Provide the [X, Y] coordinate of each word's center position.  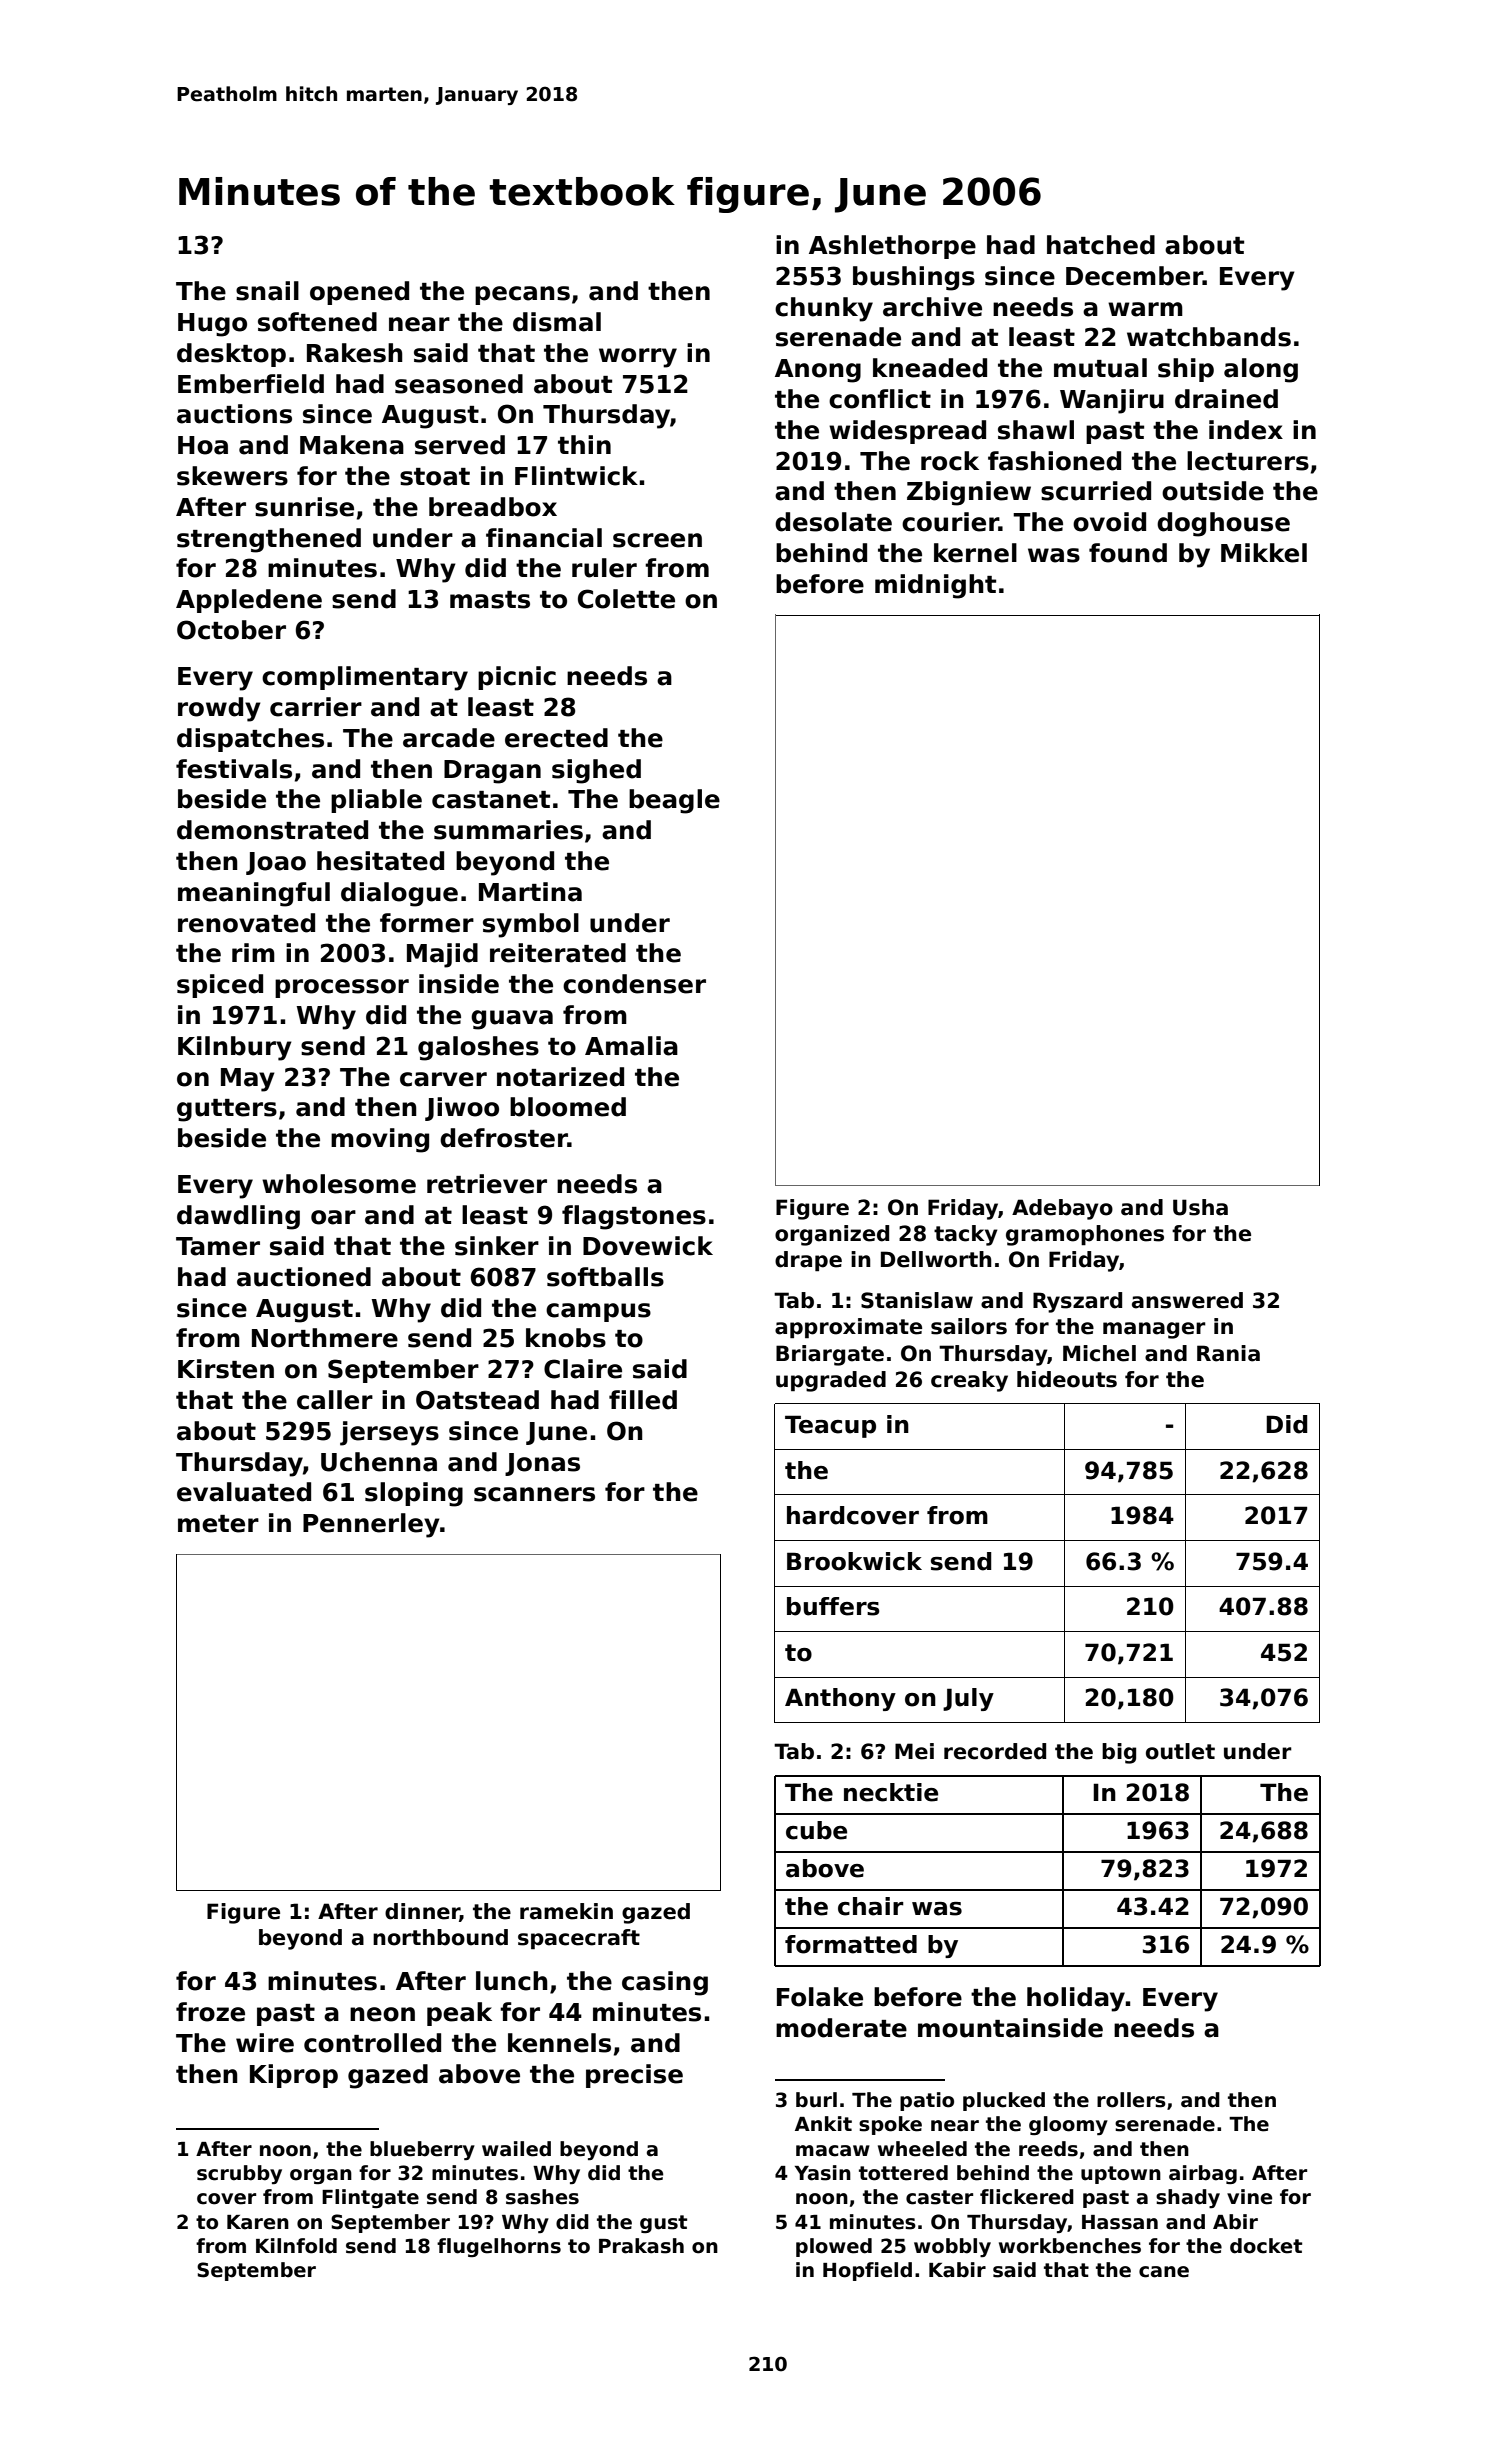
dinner [422, 1912]
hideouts [1067, 1379]
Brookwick [854, 1561]
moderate [841, 2028]
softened [317, 322]
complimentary [365, 678]
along [1261, 370]
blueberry [422, 2150]
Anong [818, 371]
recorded [995, 1751]
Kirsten [226, 1369]
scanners [534, 1494]
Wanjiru [1112, 401]
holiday [1076, 1999]
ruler [604, 568]
